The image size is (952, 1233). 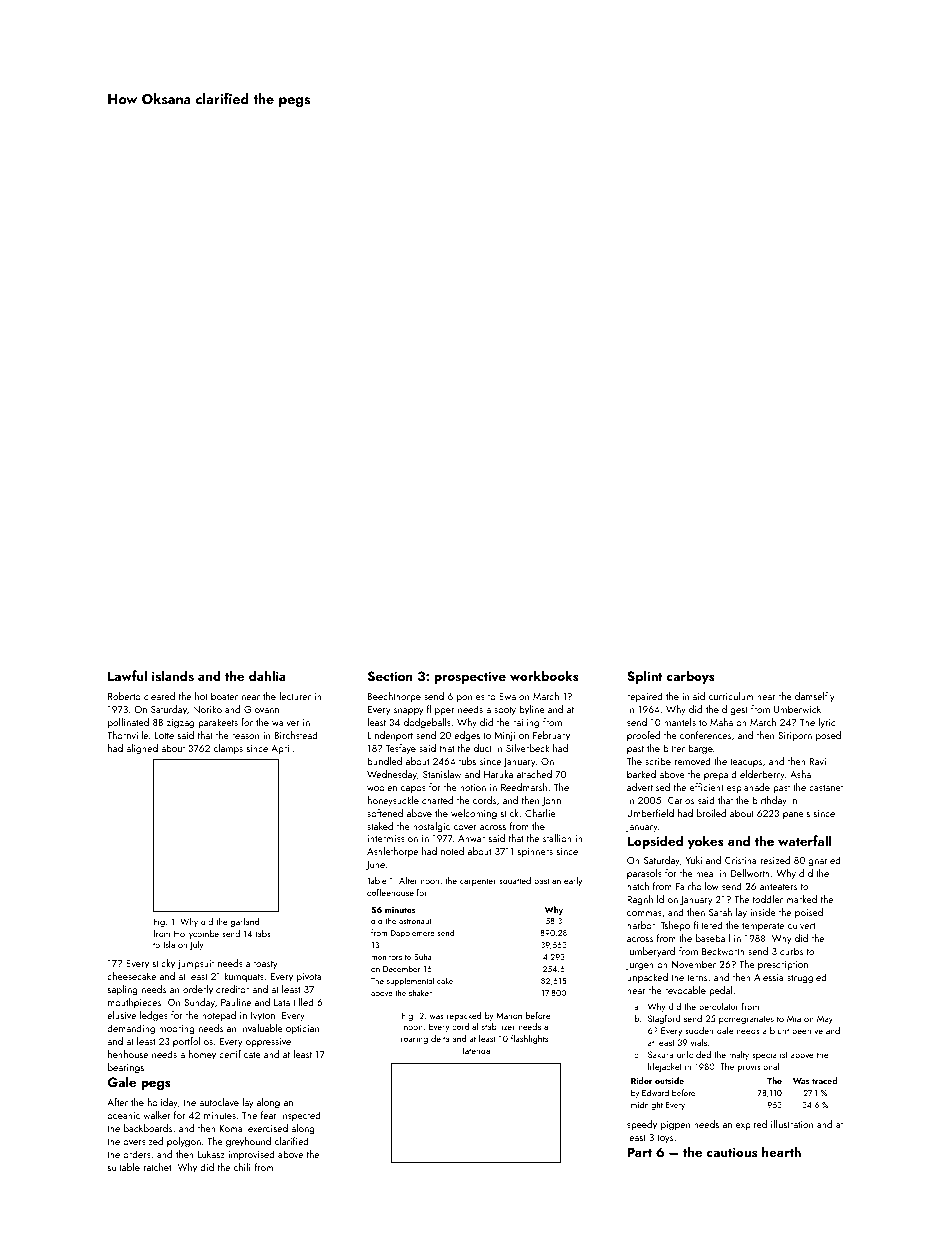 What do you see at coordinates (557, 838) in the screenshot?
I see `stallion` at bounding box center [557, 838].
